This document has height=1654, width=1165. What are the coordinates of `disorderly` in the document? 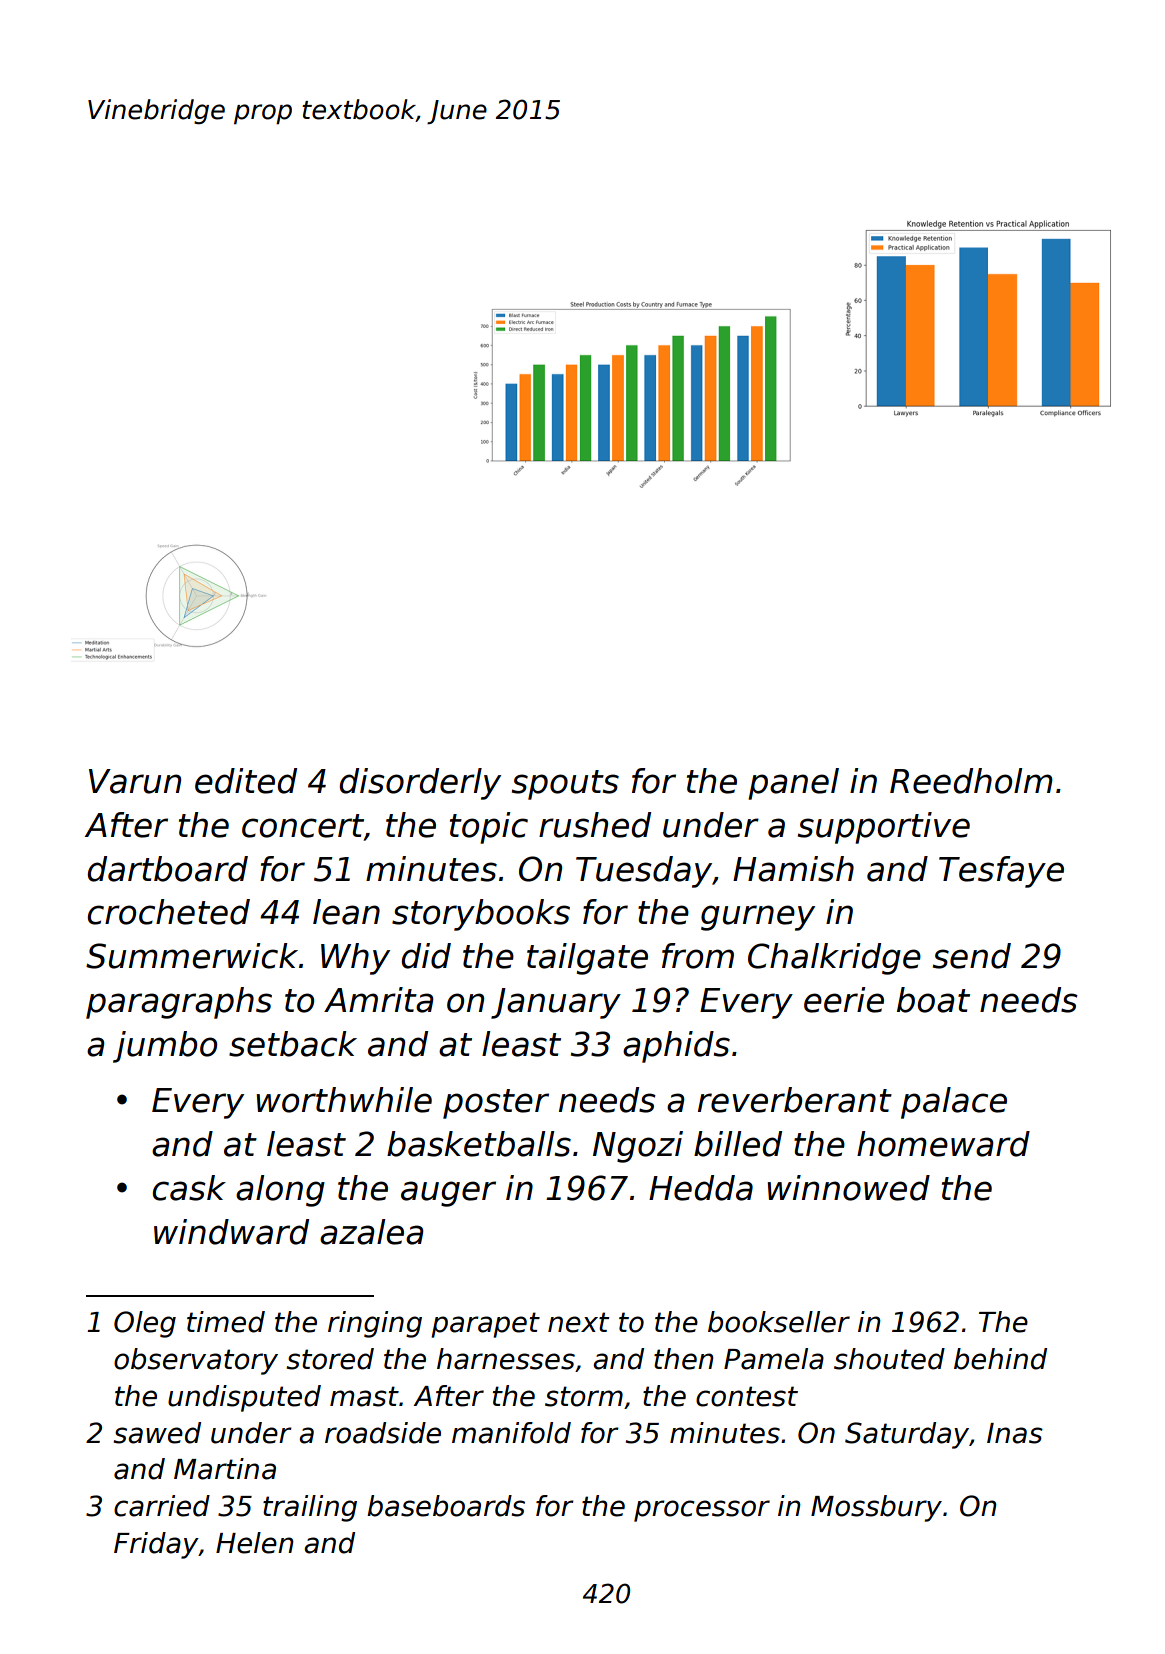 It's located at (420, 784).
